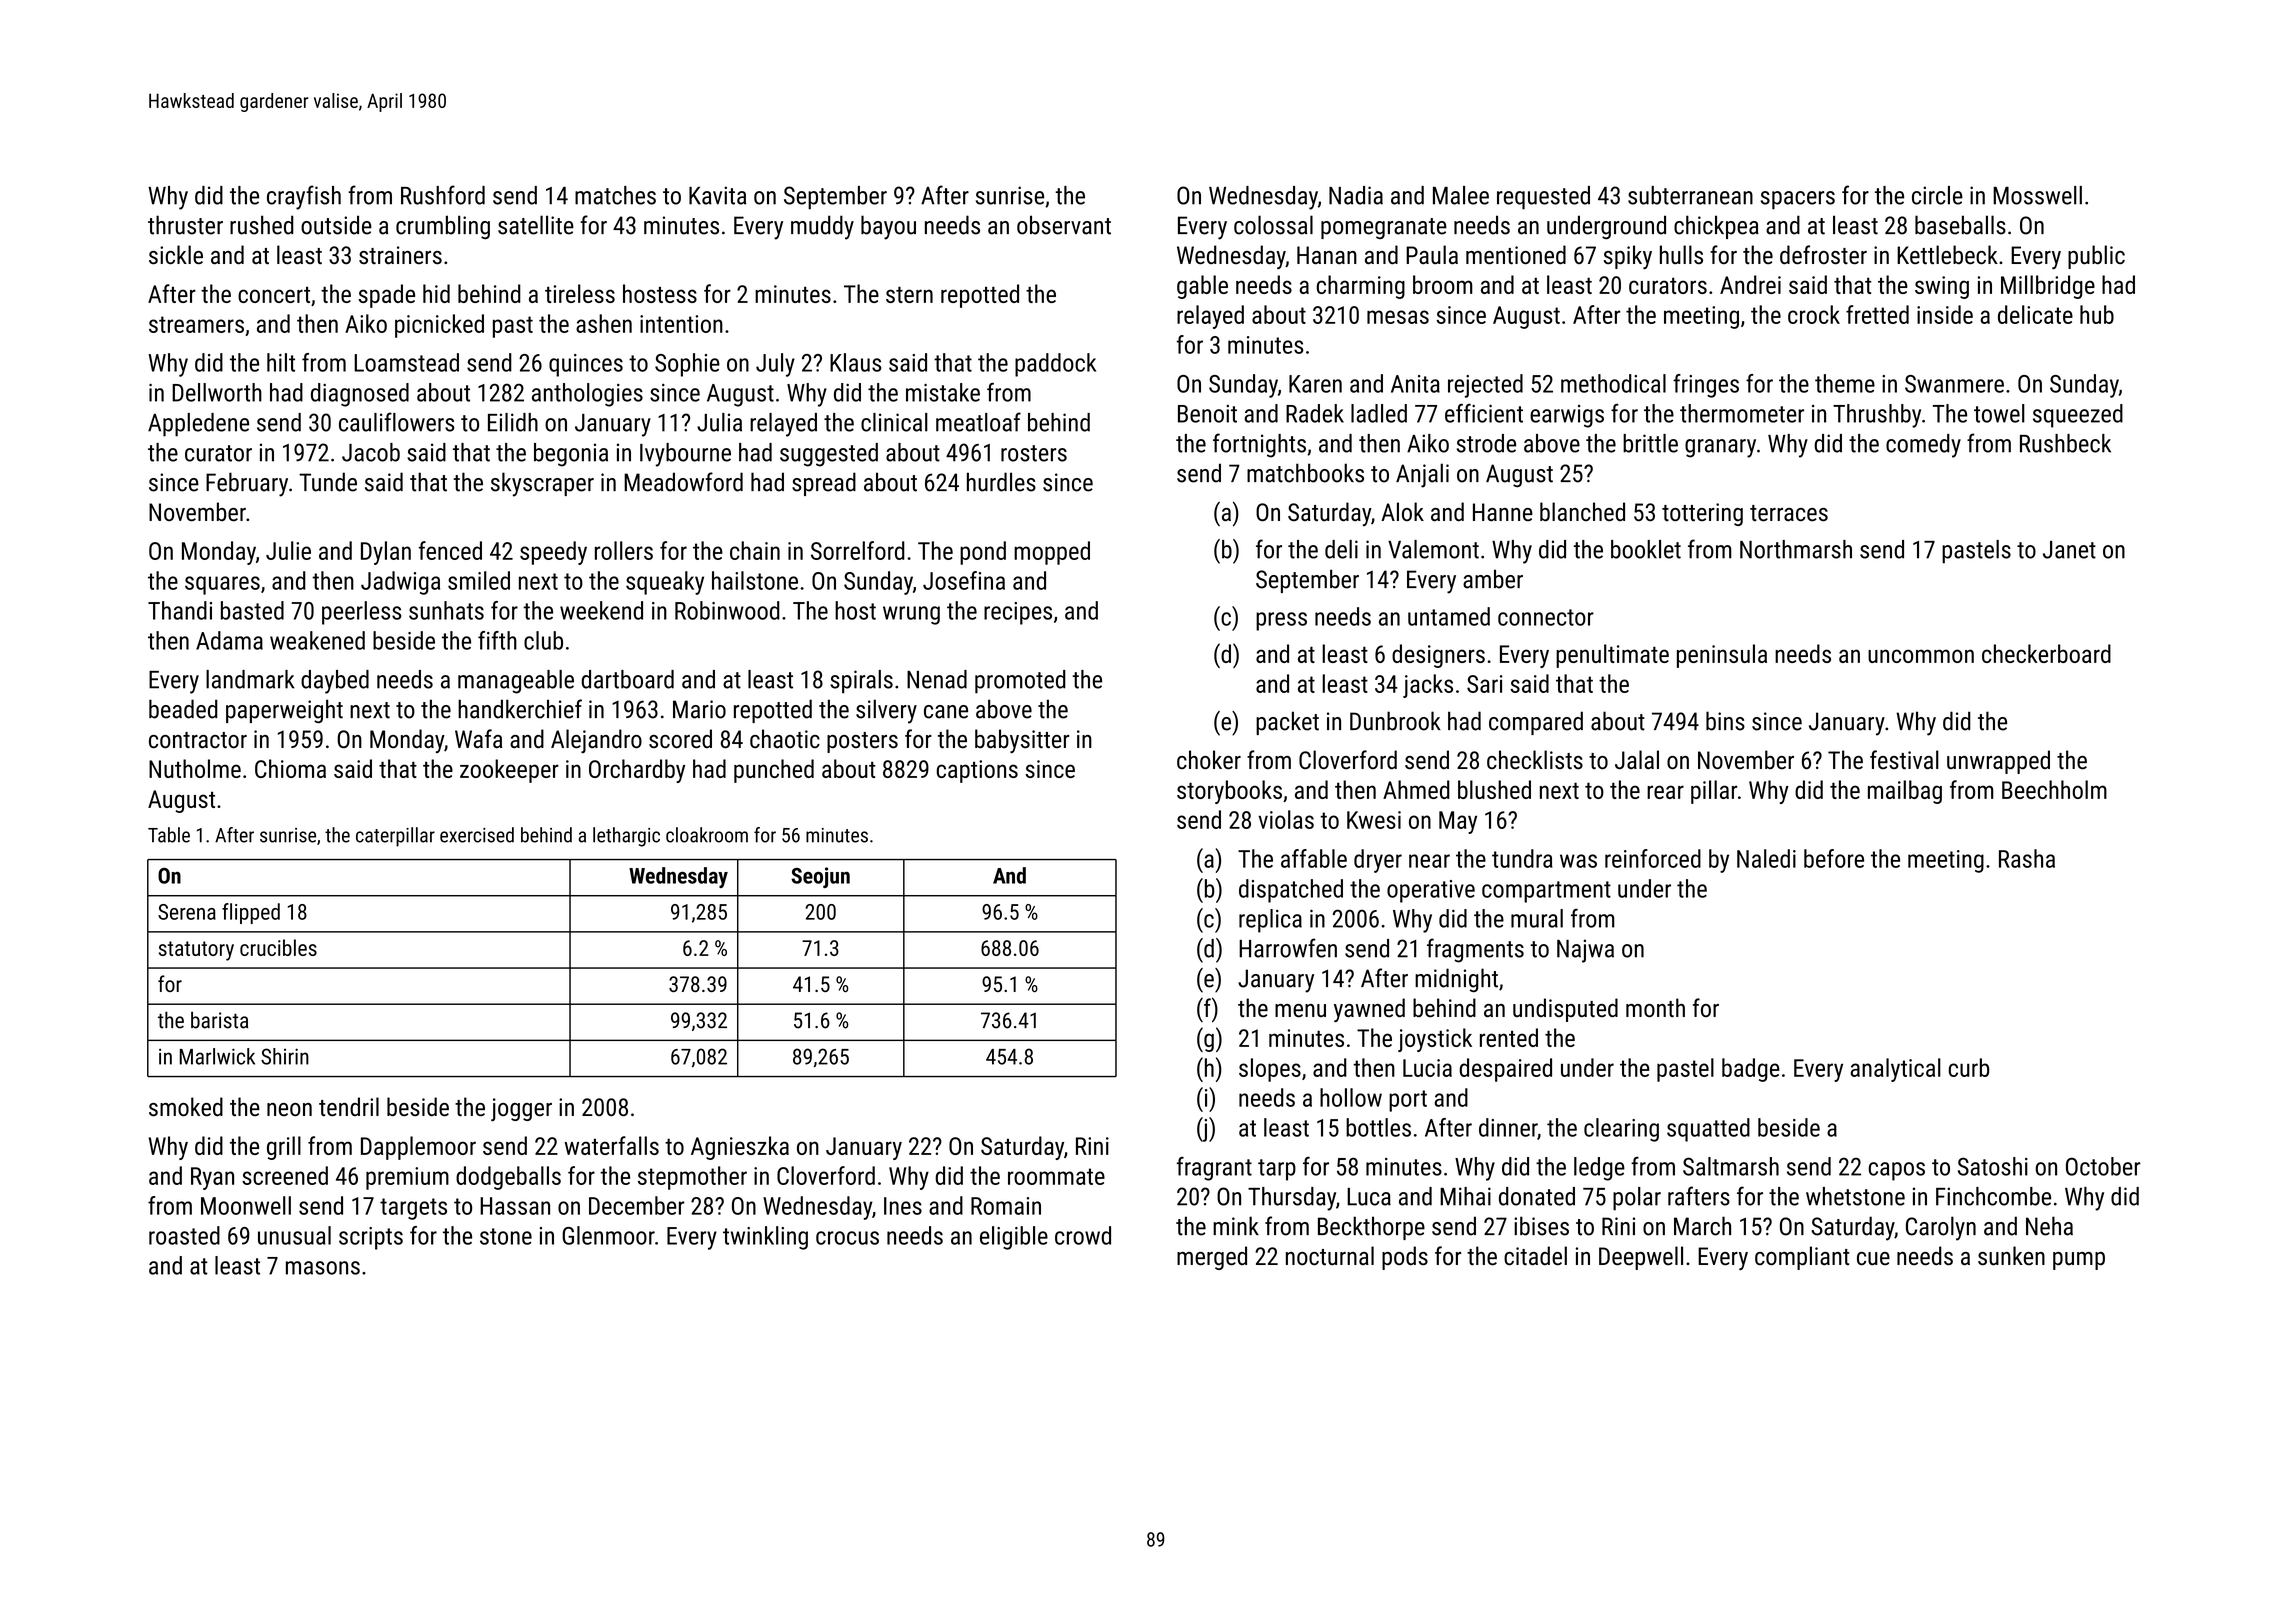  I want to click on Rushbeck, so click(2065, 443).
